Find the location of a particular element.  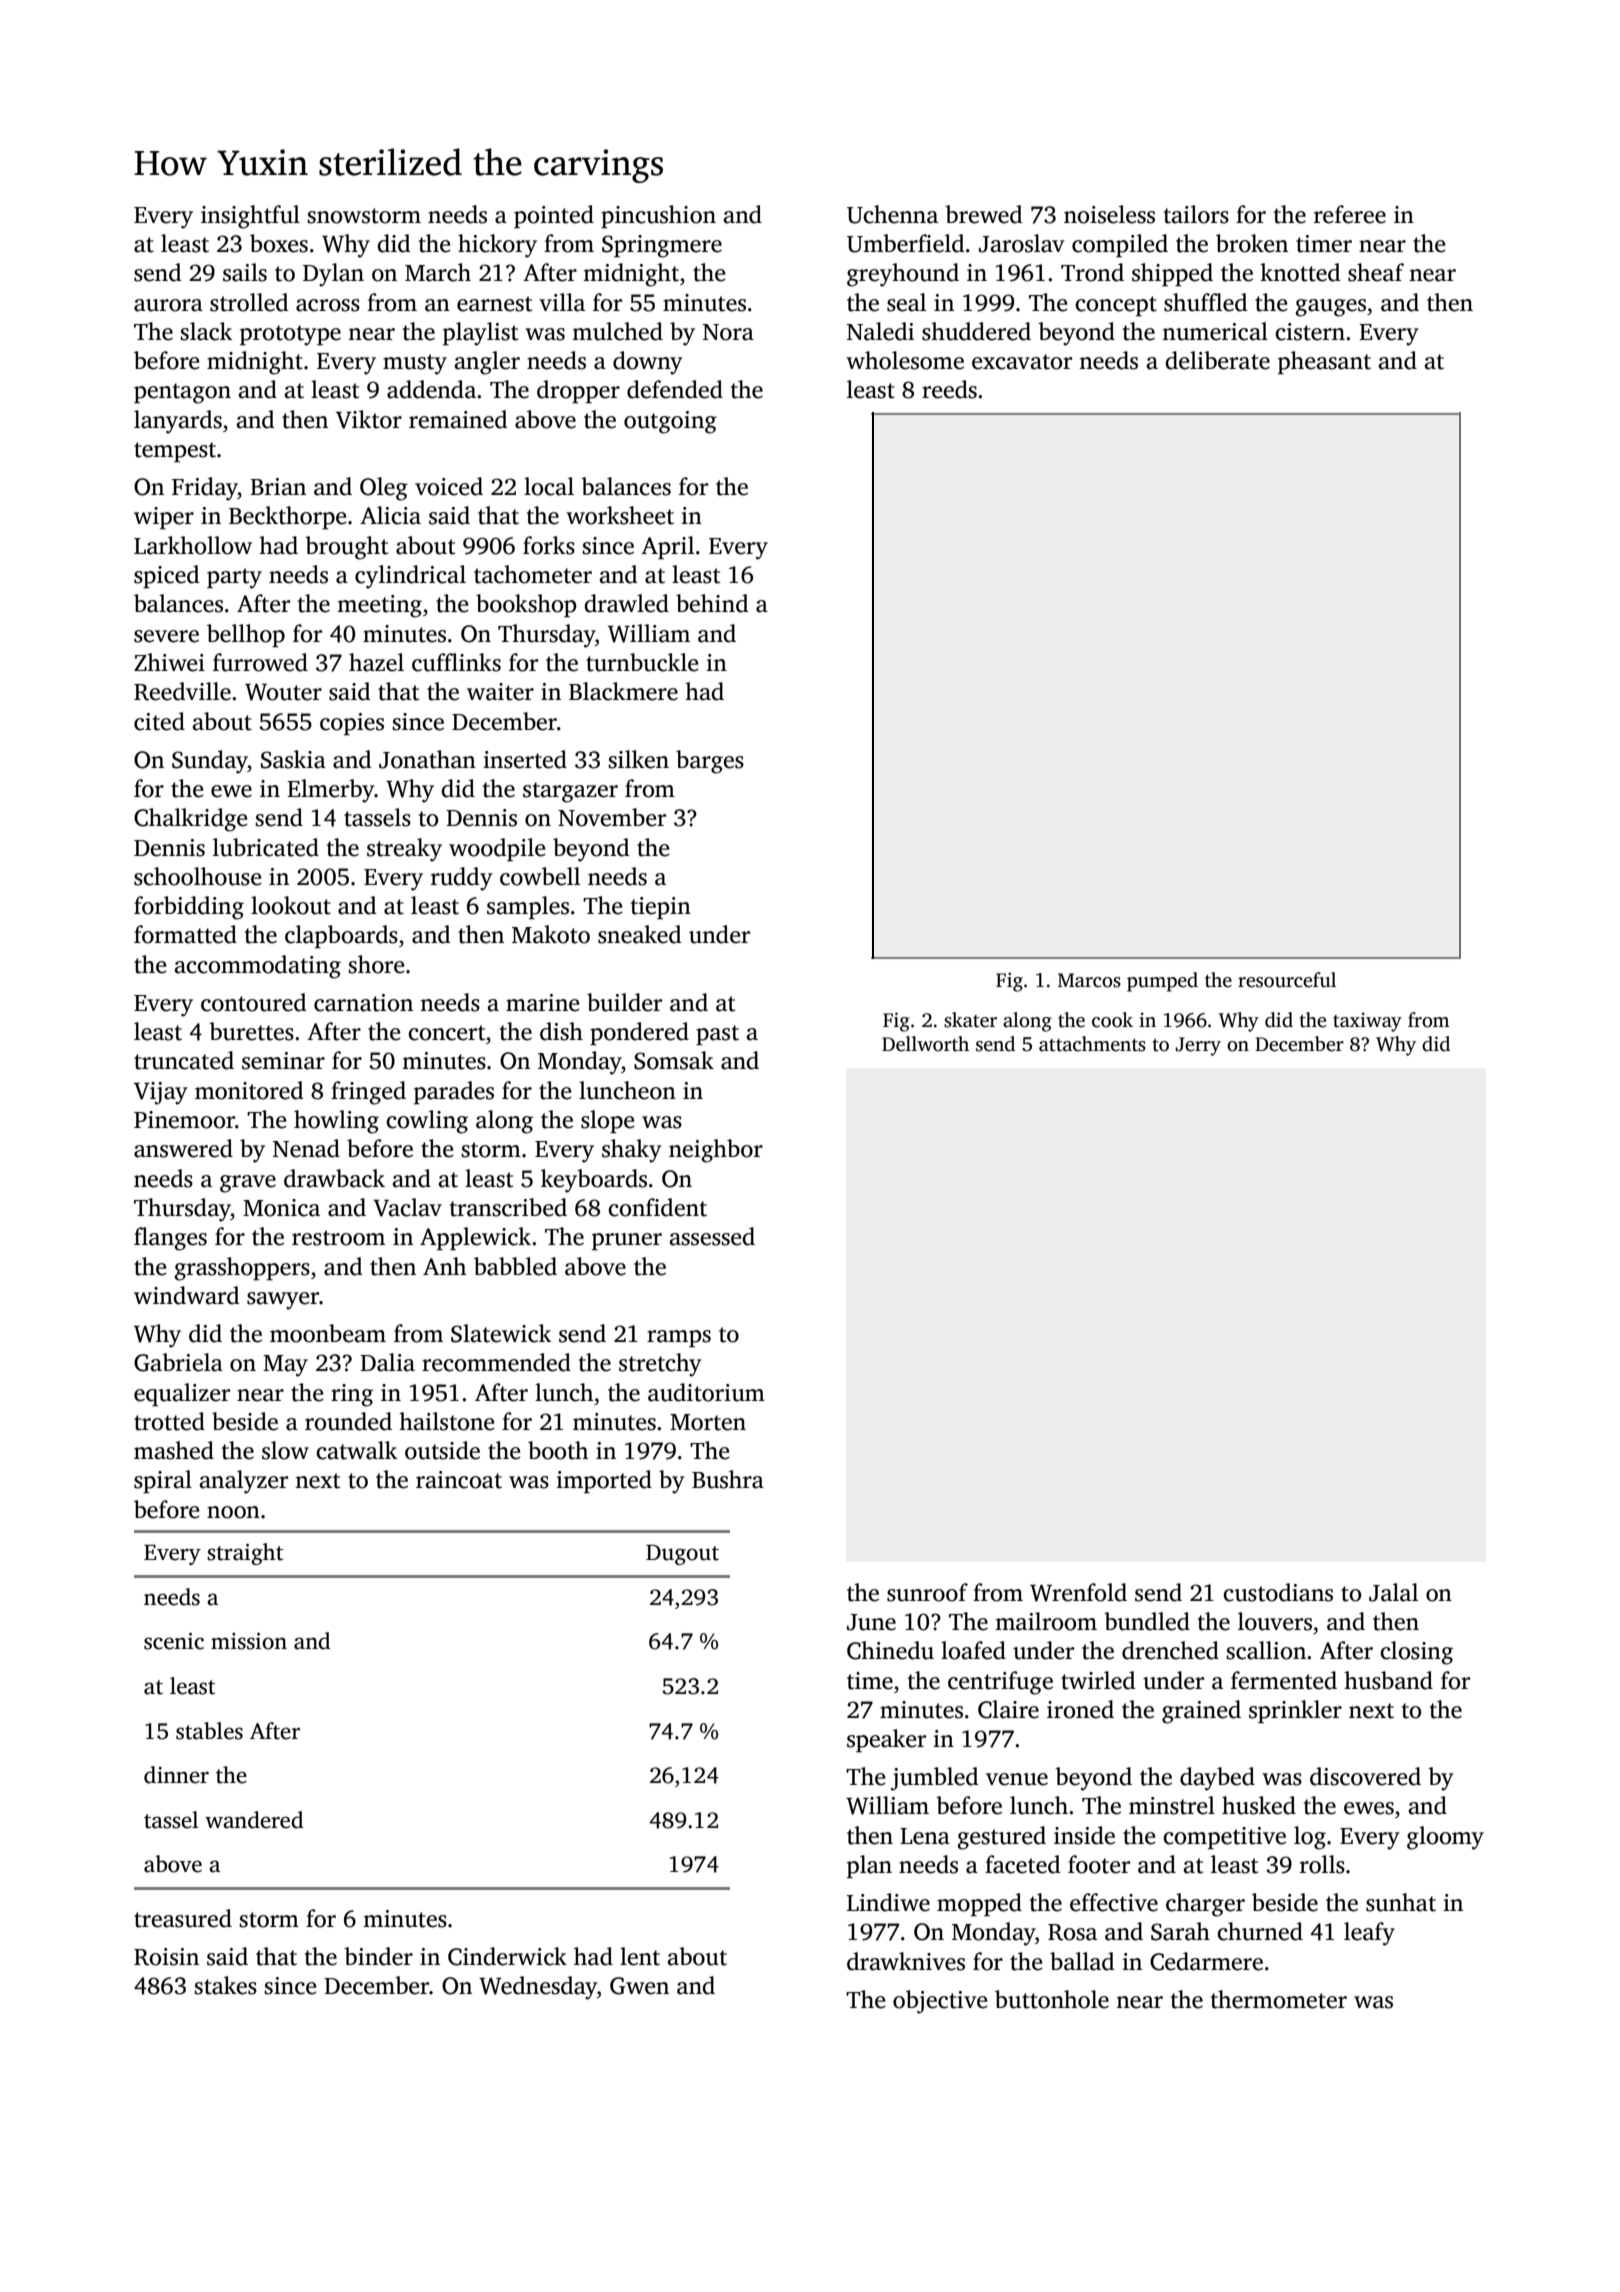

tempest is located at coordinates (175, 452).
